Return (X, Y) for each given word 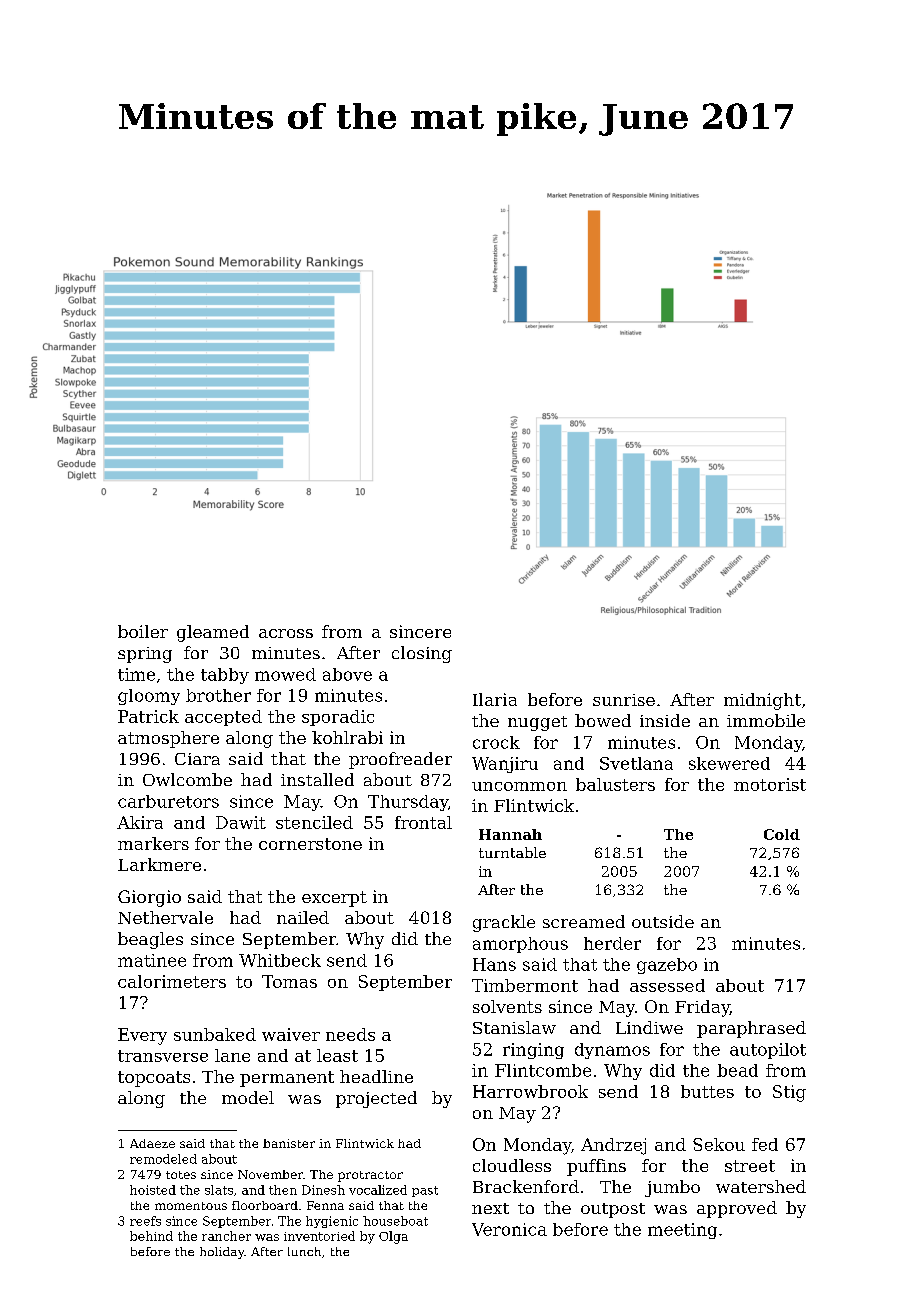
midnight (762, 701)
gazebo (667, 966)
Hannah (510, 834)
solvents (507, 1006)
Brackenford (526, 1186)
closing (422, 654)
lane (232, 1055)
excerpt (334, 899)
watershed (761, 1186)
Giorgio (149, 898)
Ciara (197, 759)
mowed (285, 674)
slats (219, 1190)
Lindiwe (649, 1027)
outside (663, 921)
